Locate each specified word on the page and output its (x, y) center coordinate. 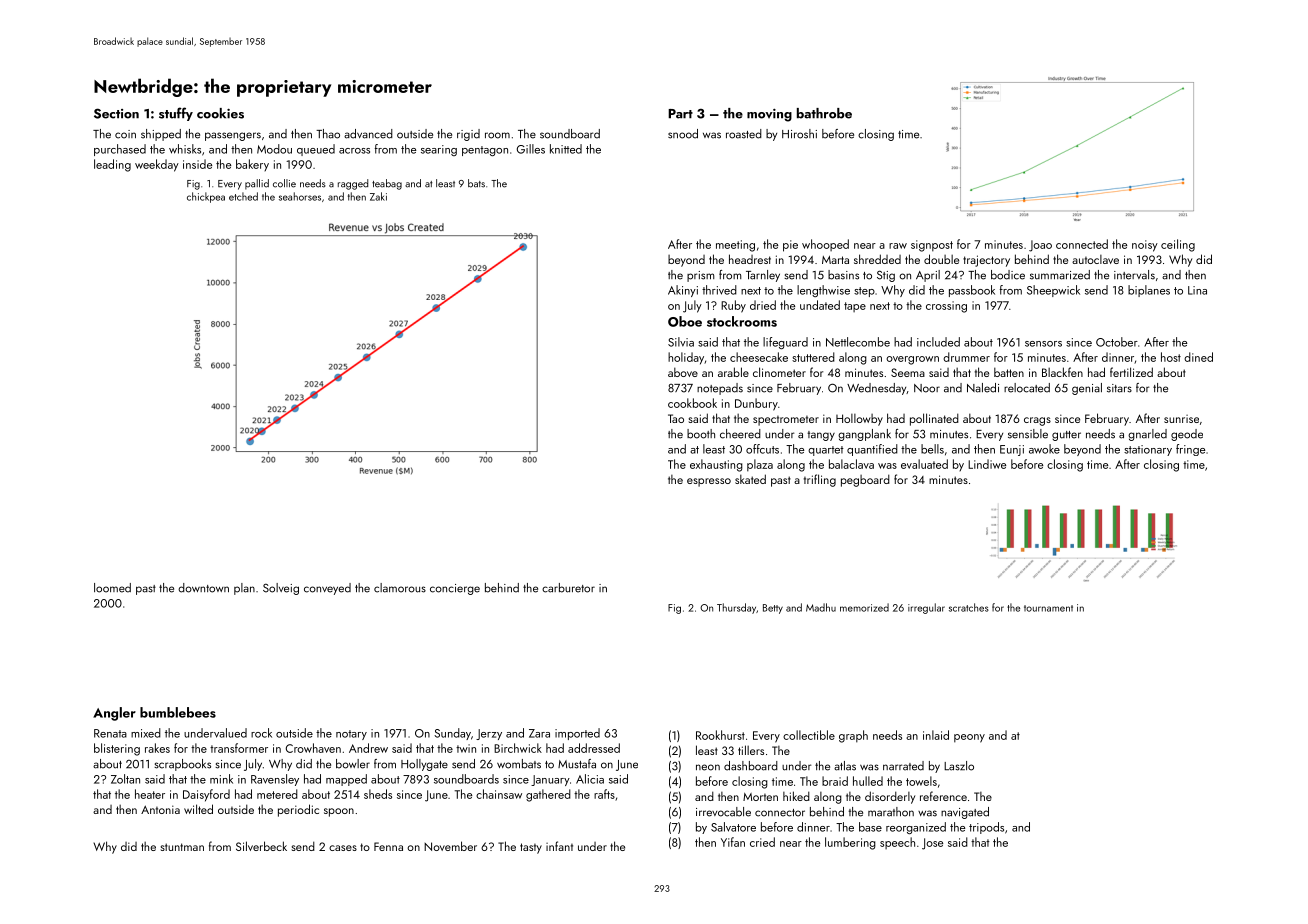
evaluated (924, 464)
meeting (735, 246)
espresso (709, 482)
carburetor (568, 588)
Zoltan (125, 779)
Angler (114, 714)
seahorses (300, 196)
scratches (969, 607)
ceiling (1178, 245)
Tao (676, 418)
